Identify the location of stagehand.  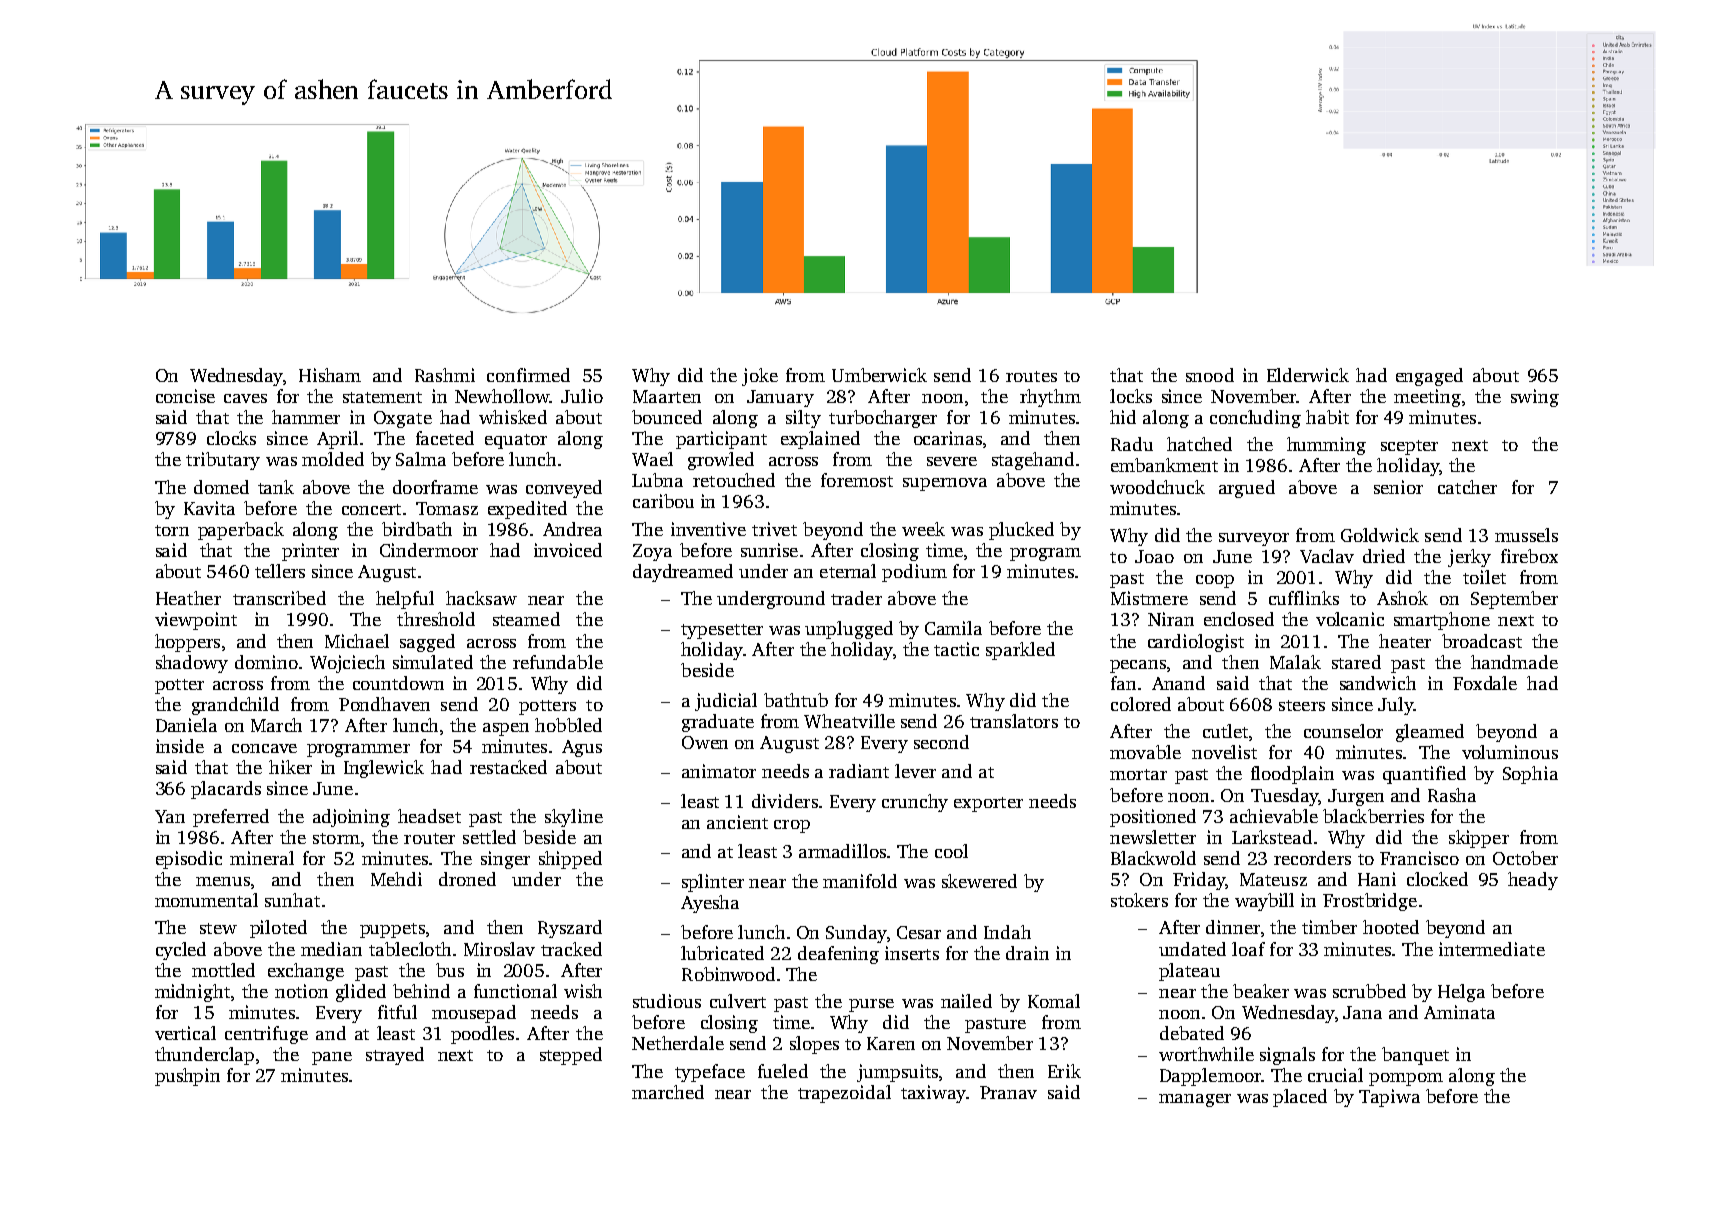
(1033, 461).
